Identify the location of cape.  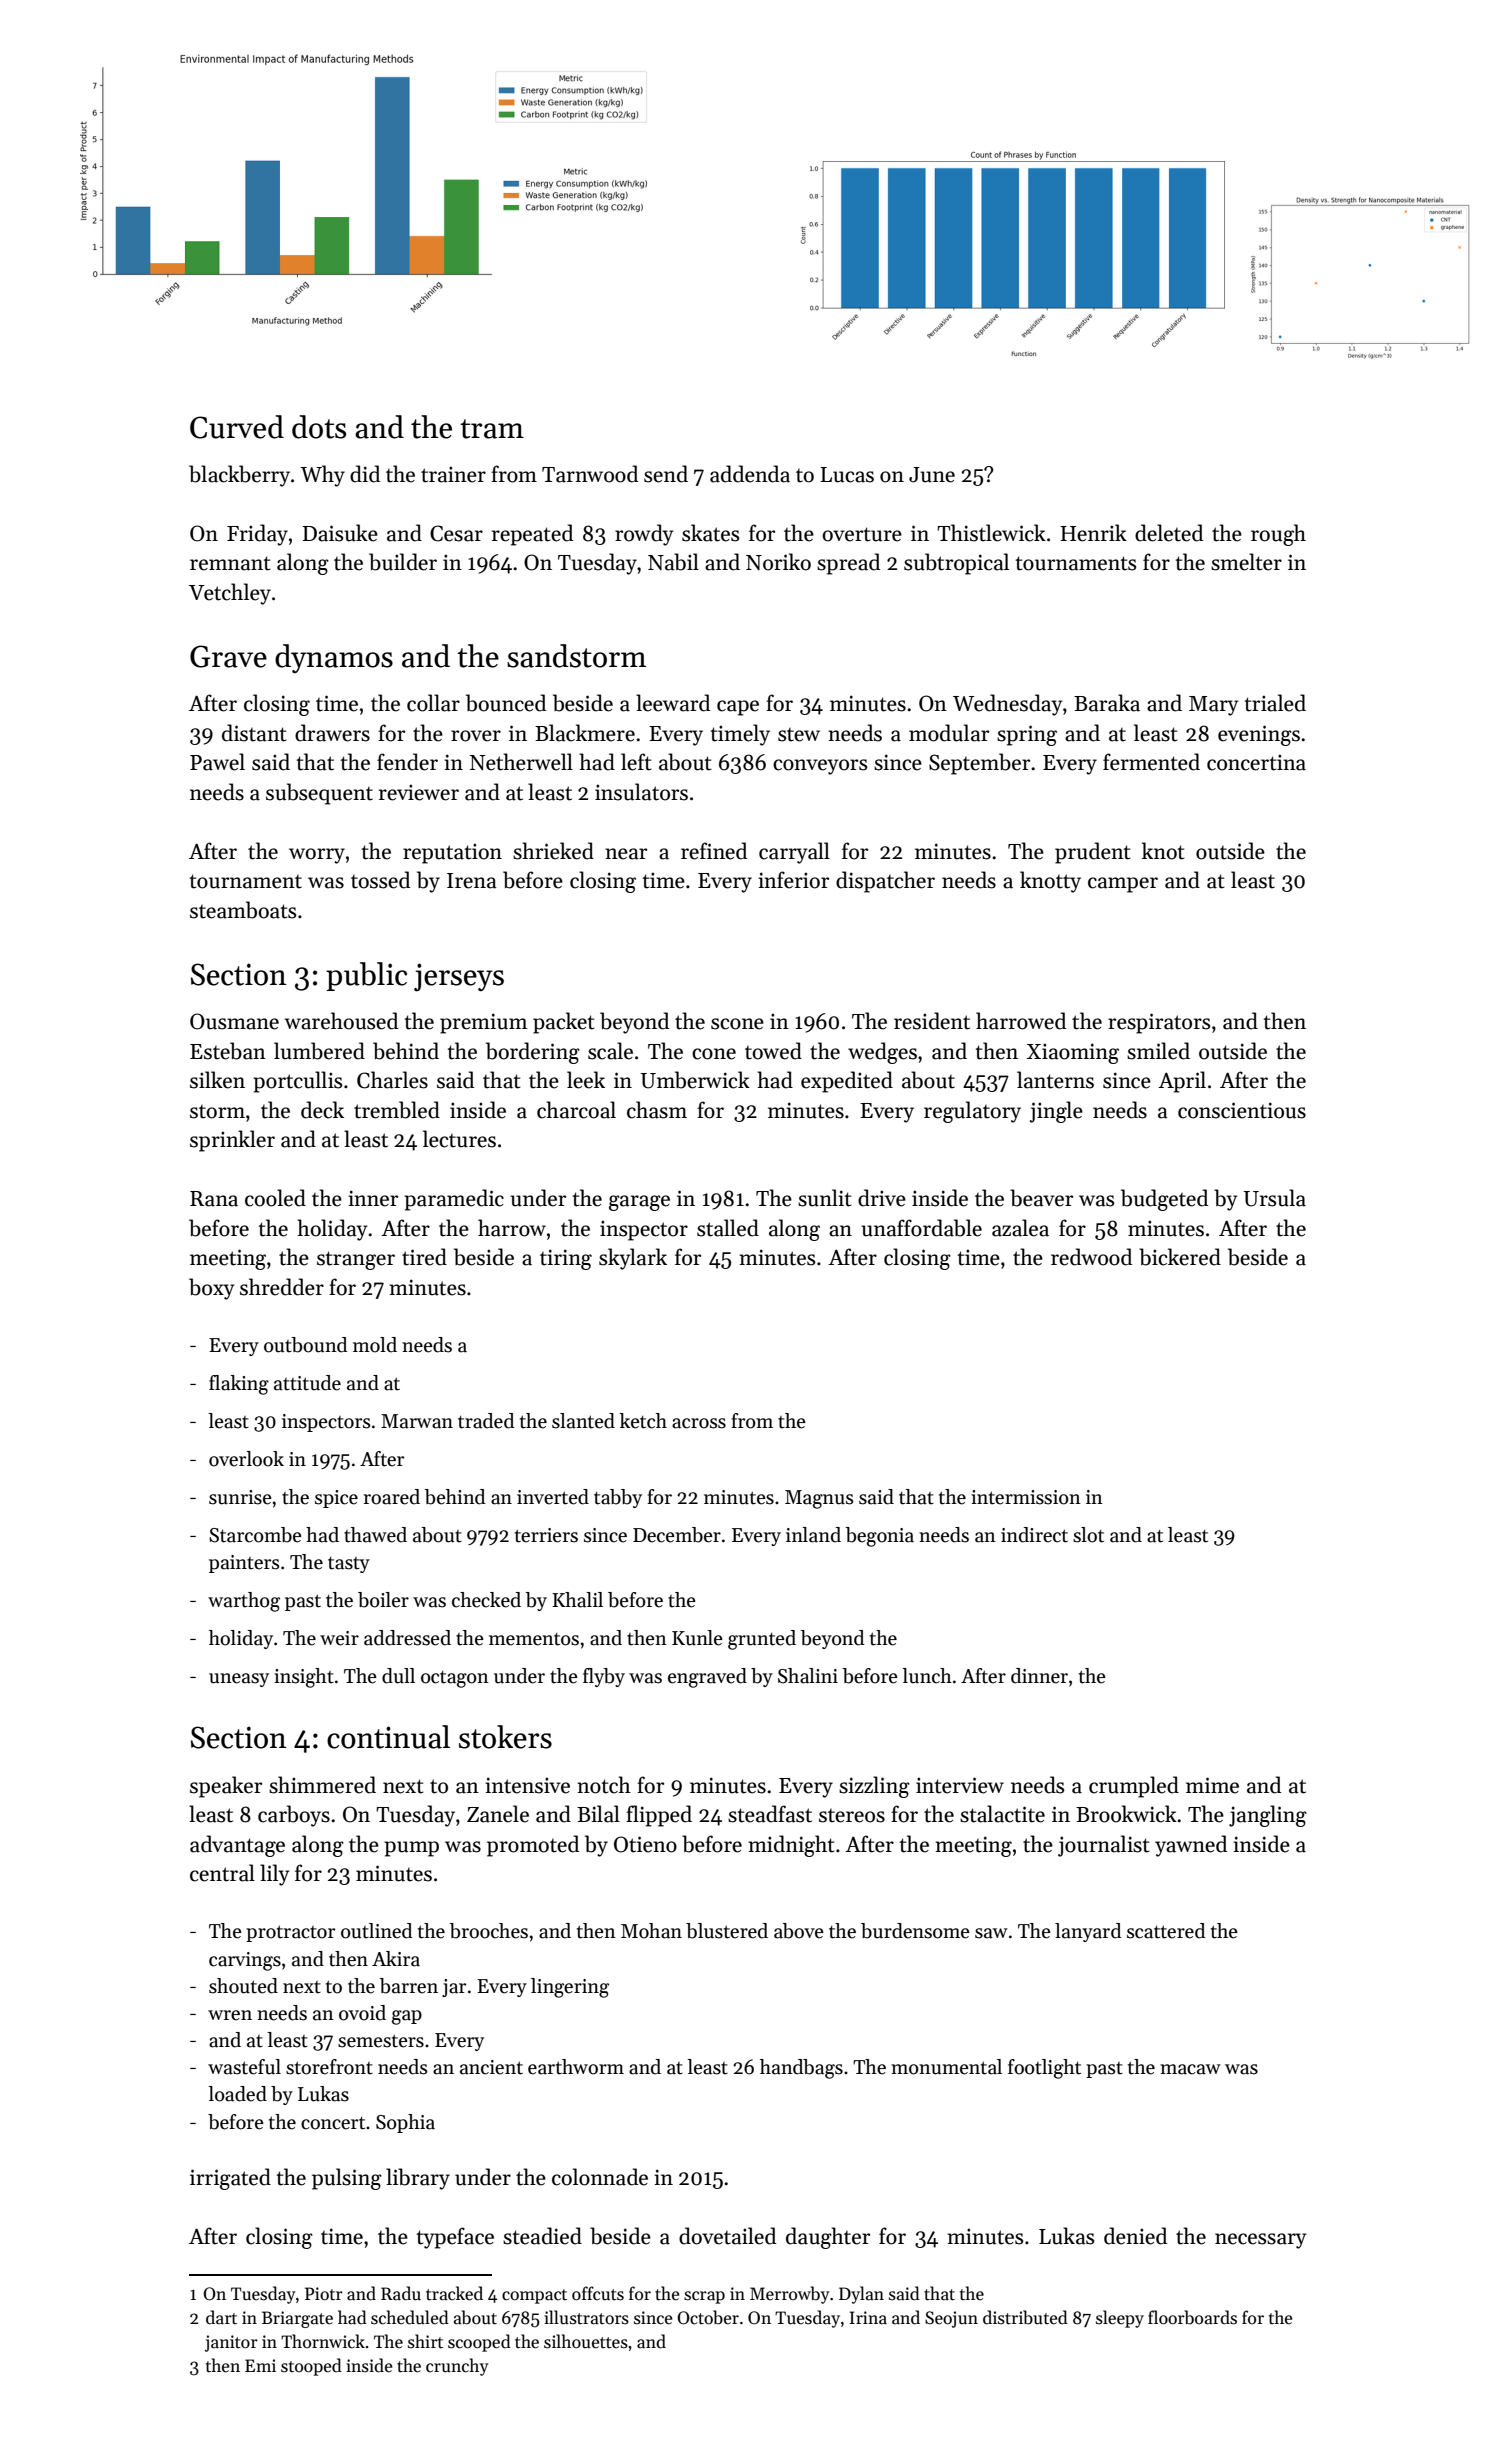
(738, 708).
